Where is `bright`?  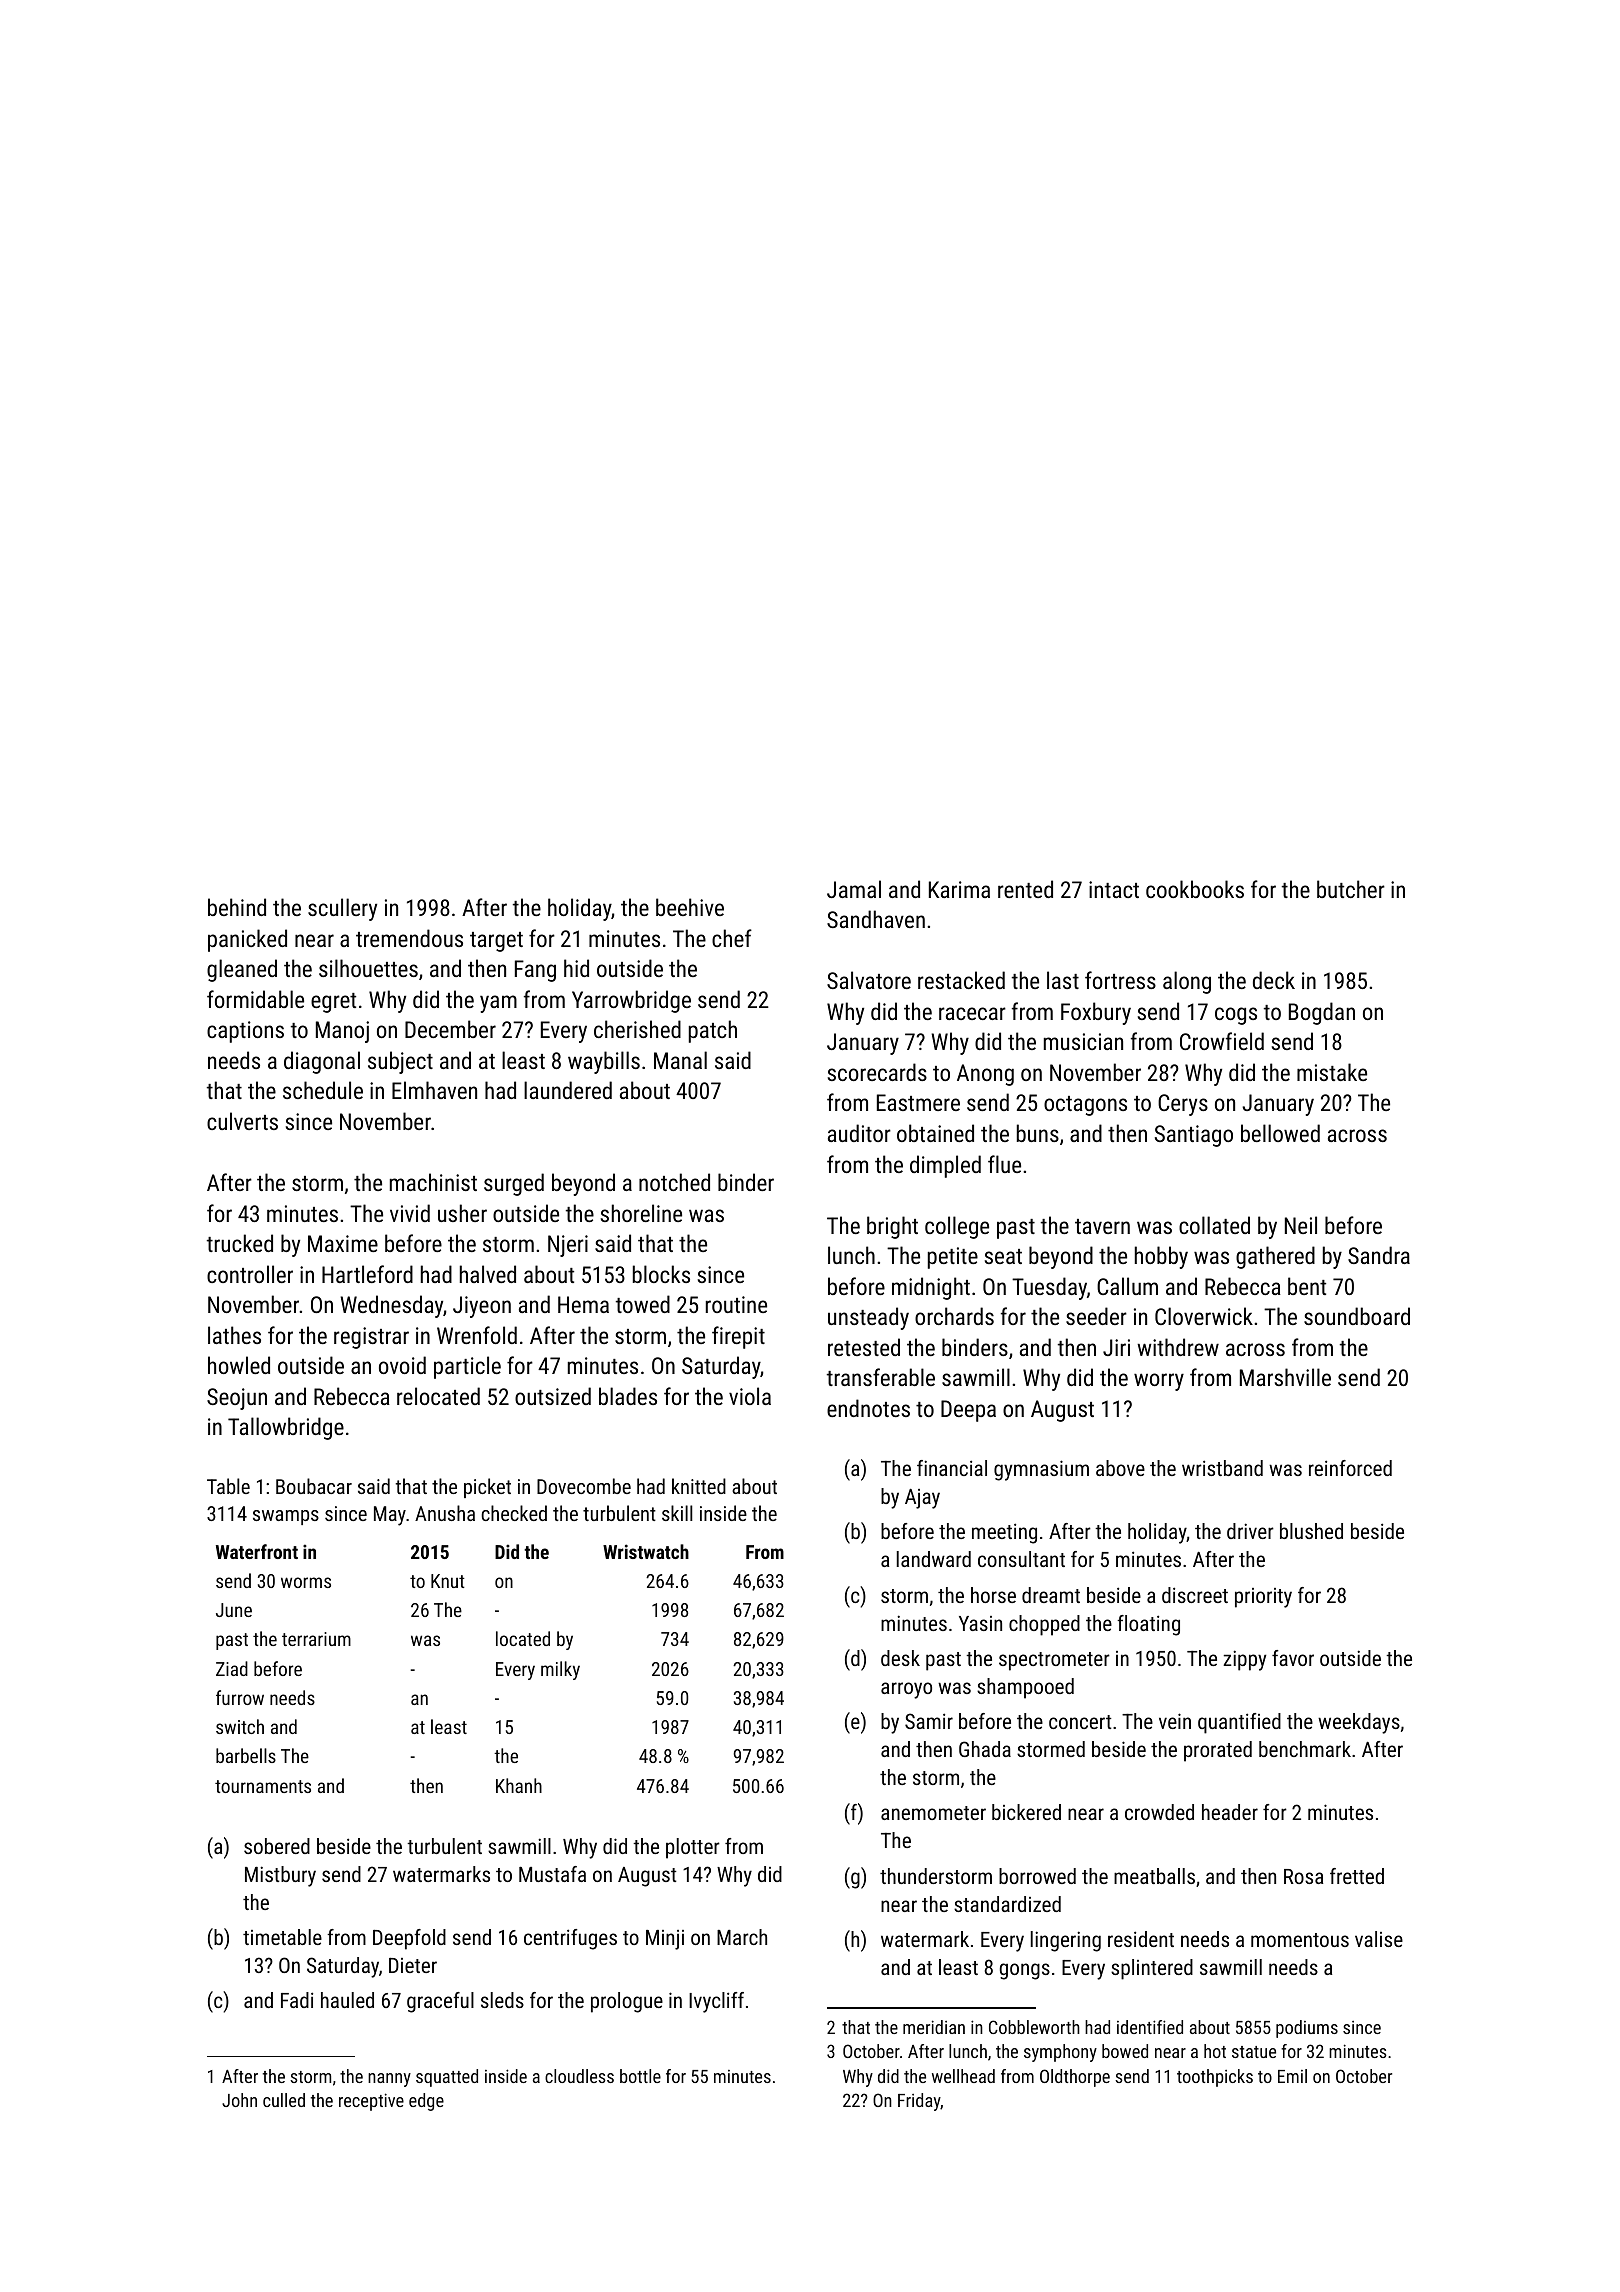 bright is located at coordinates (892, 1227).
